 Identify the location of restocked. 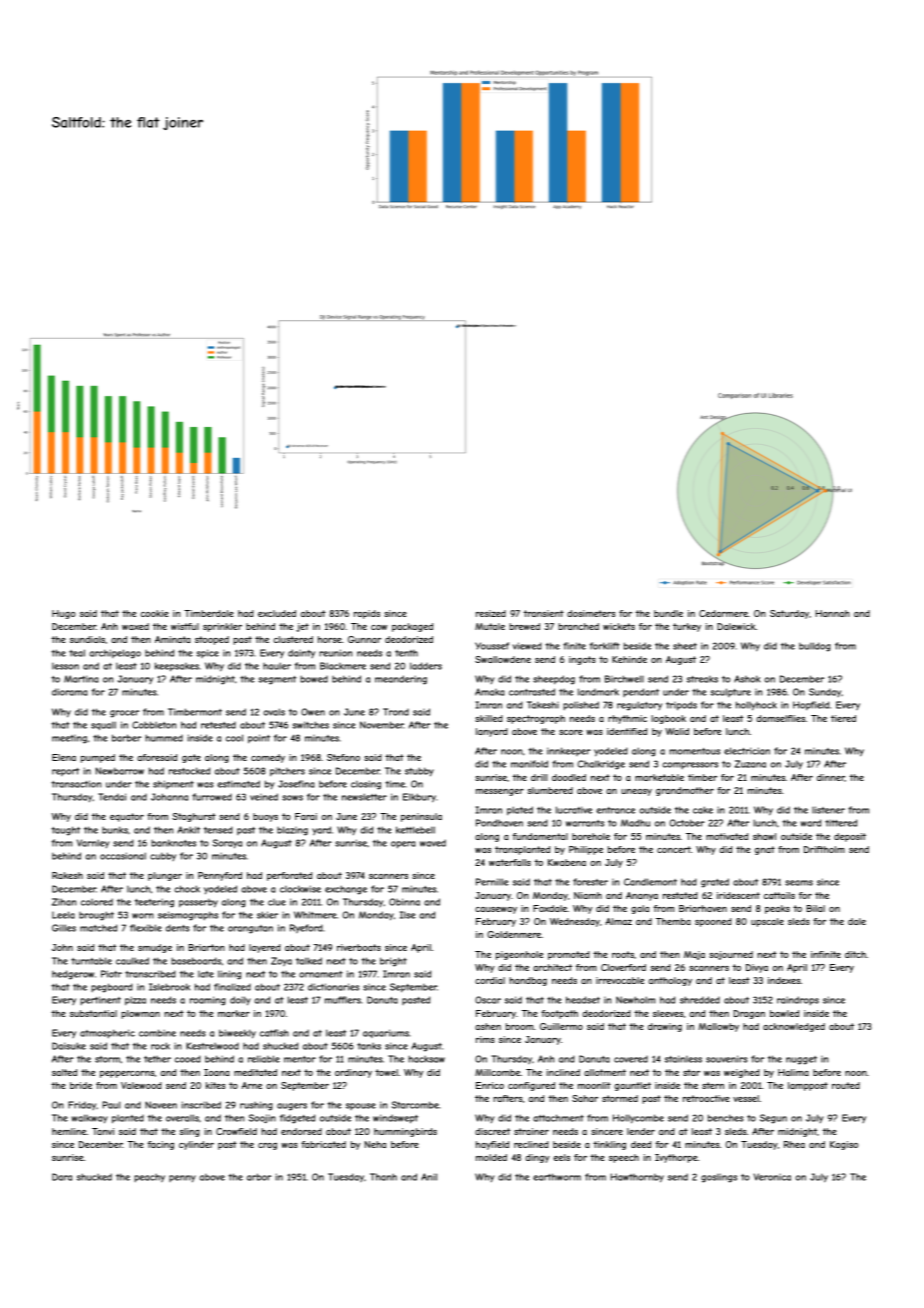
(189, 771).
